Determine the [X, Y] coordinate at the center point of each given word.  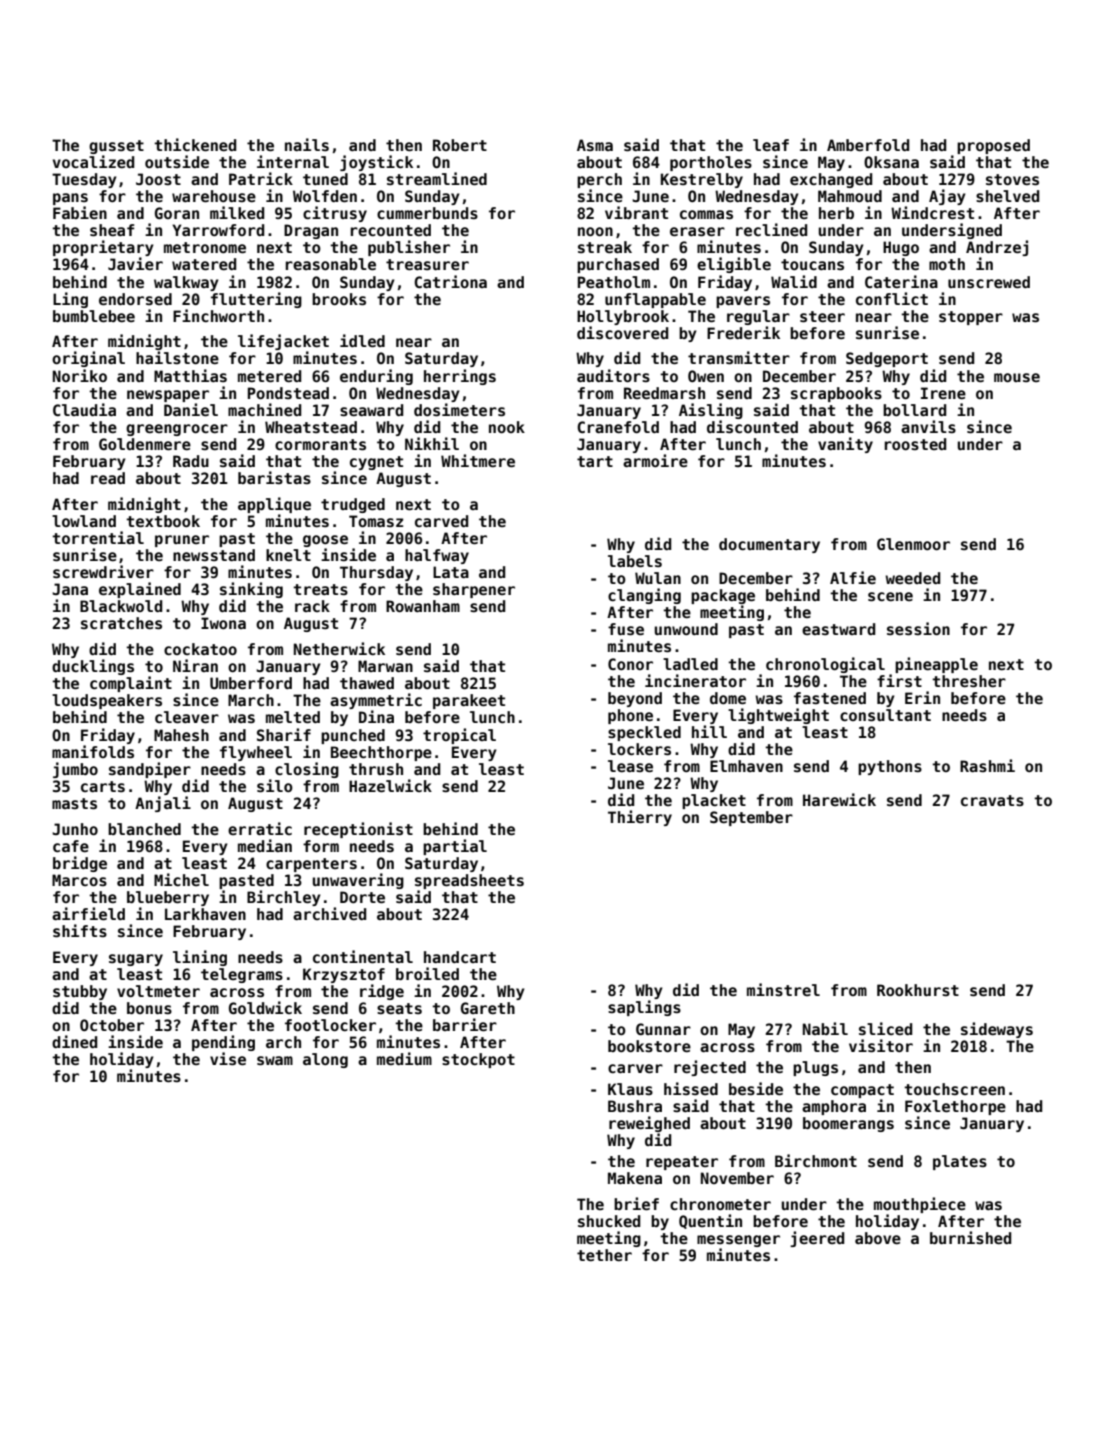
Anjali [163, 804]
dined [74, 1041]
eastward [838, 629]
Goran [177, 213]
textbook [163, 521]
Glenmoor [913, 544]
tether [604, 1255]
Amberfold [868, 145]
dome [728, 698]
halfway [437, 556]
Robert [460, 145]
